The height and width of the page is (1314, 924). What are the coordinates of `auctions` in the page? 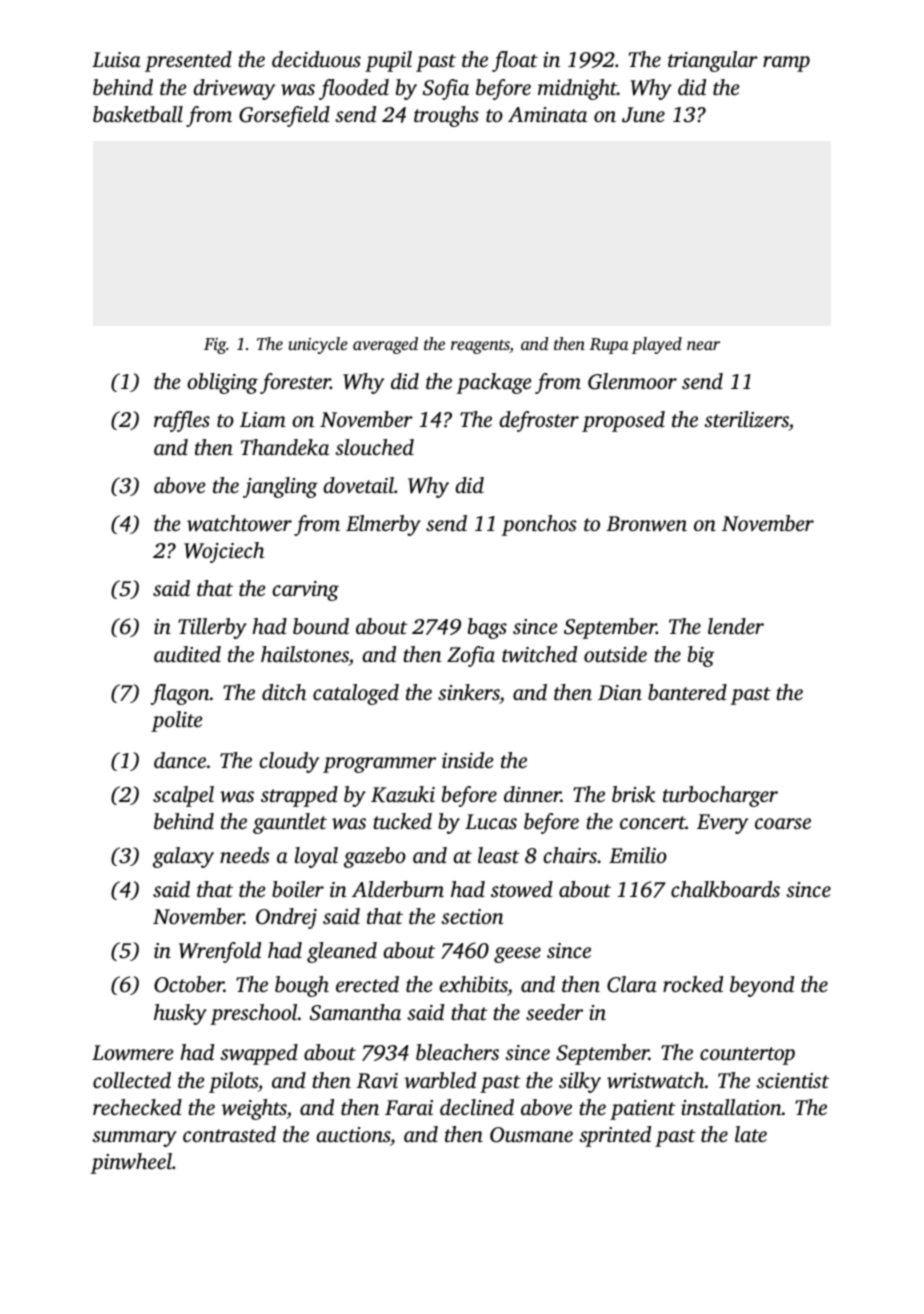 It's located at (353, 1134).
